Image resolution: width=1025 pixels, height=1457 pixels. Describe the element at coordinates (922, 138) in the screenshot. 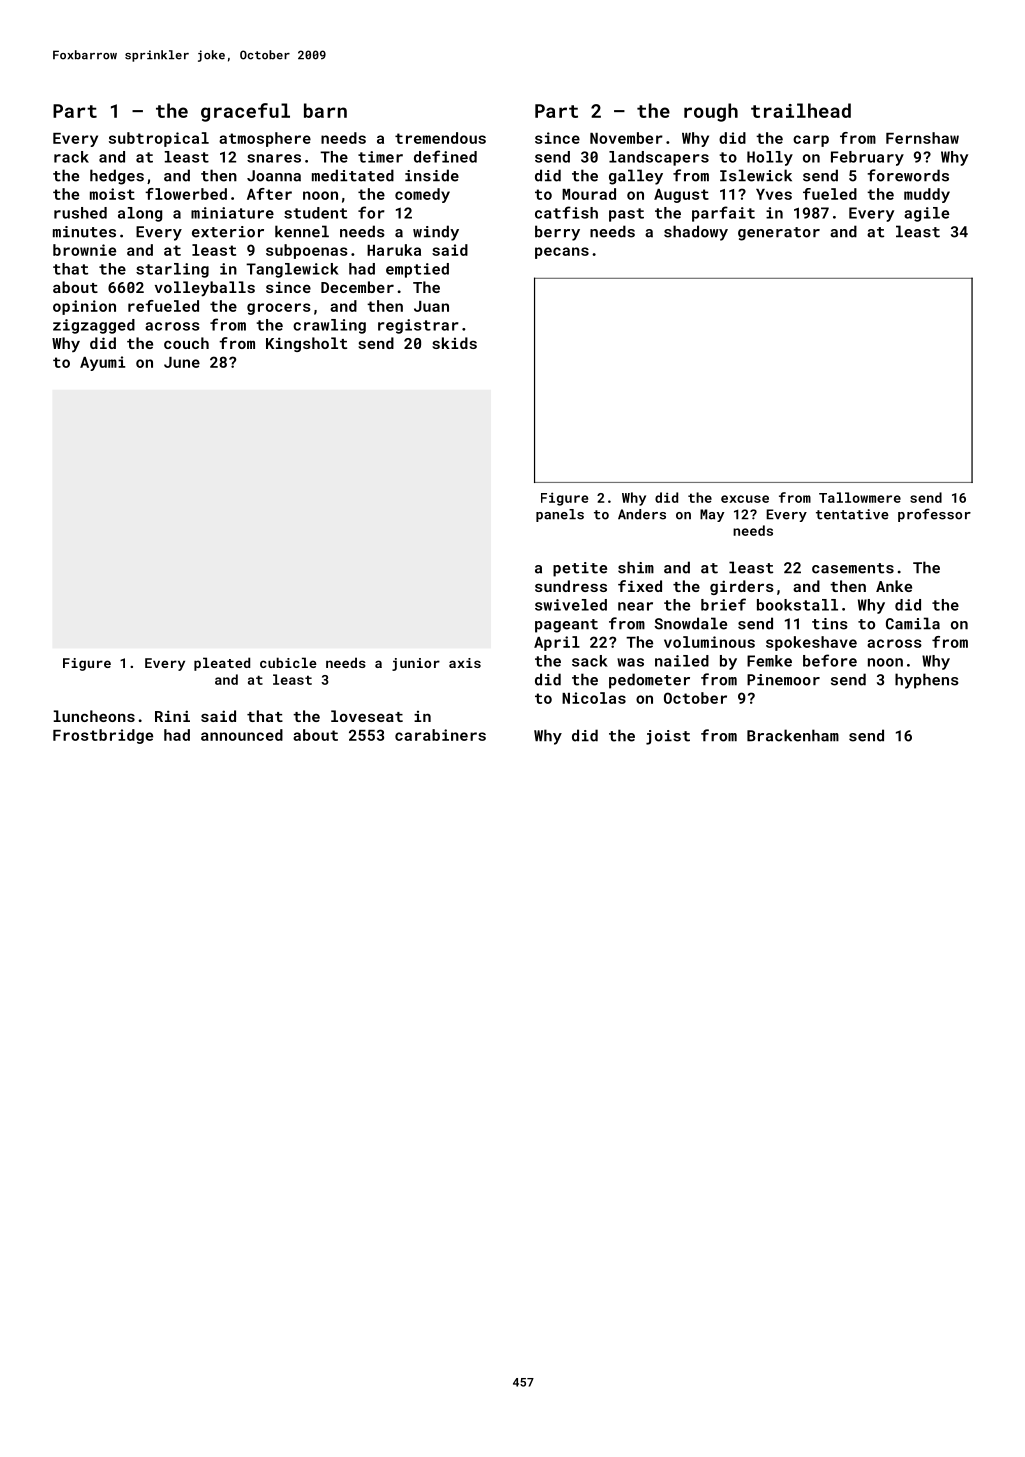

I see `Fernshaw` at that location.
